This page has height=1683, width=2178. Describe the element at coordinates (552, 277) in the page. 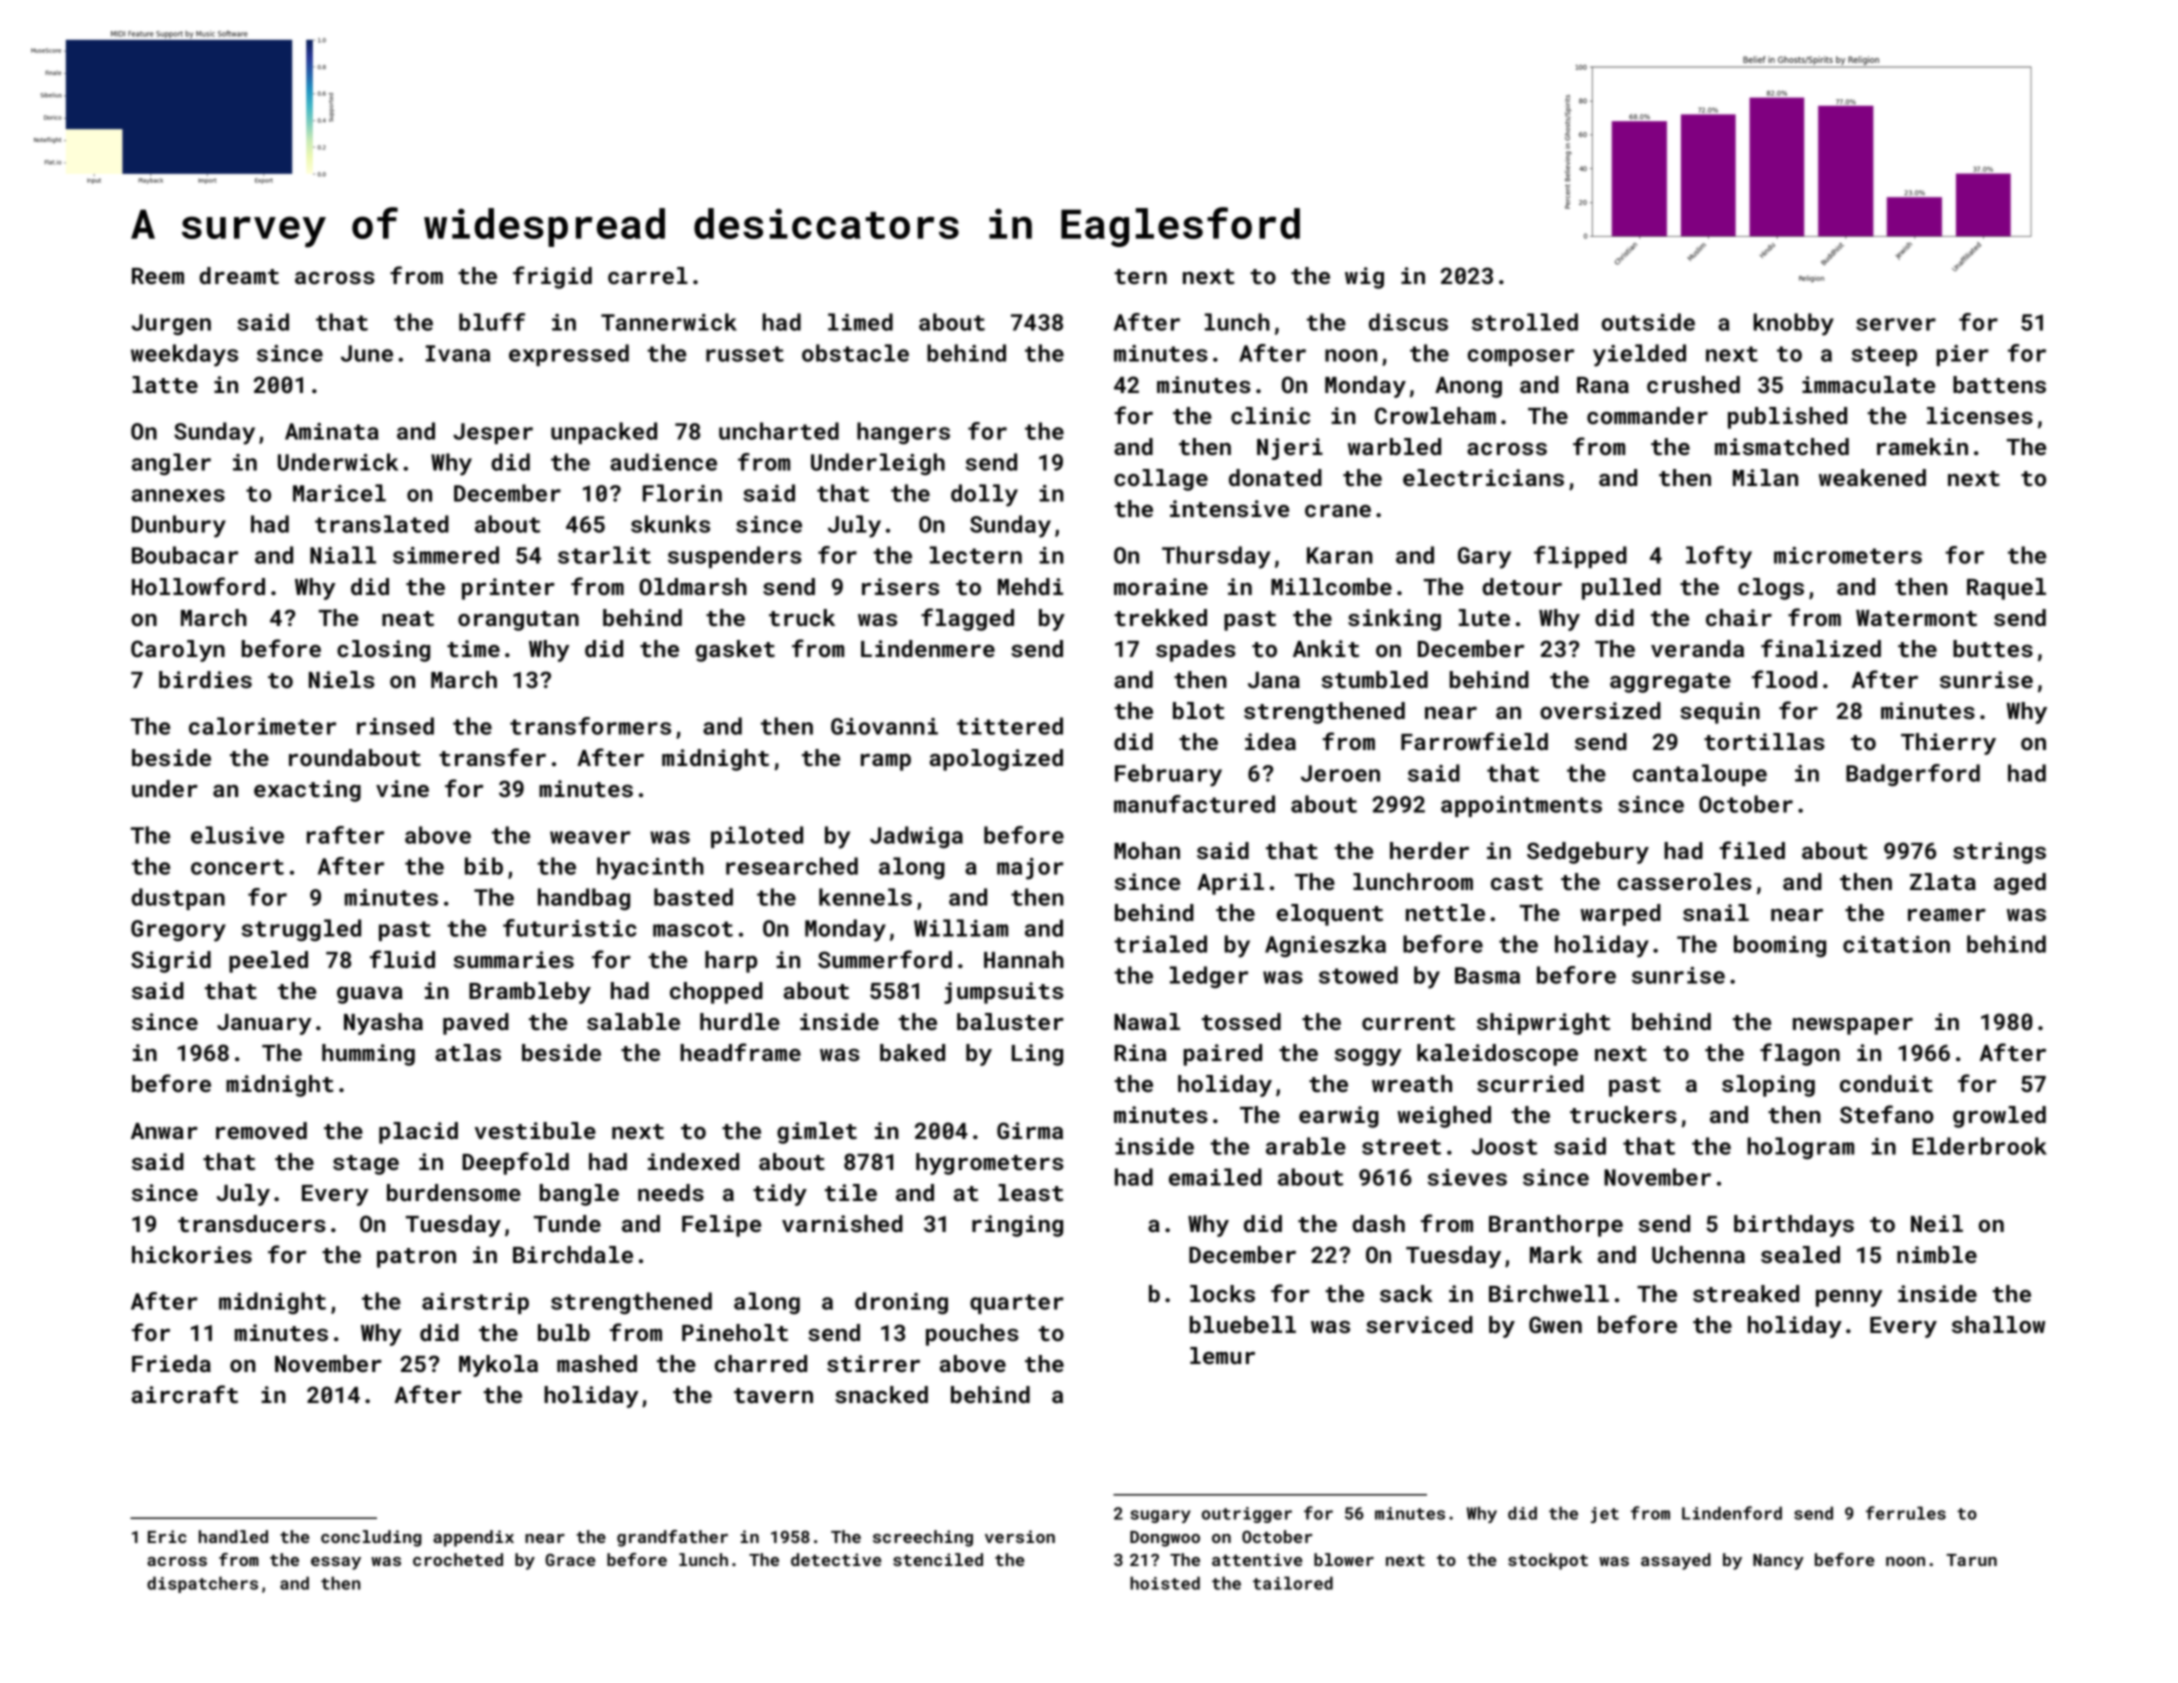

I see `frigid` at that location.
